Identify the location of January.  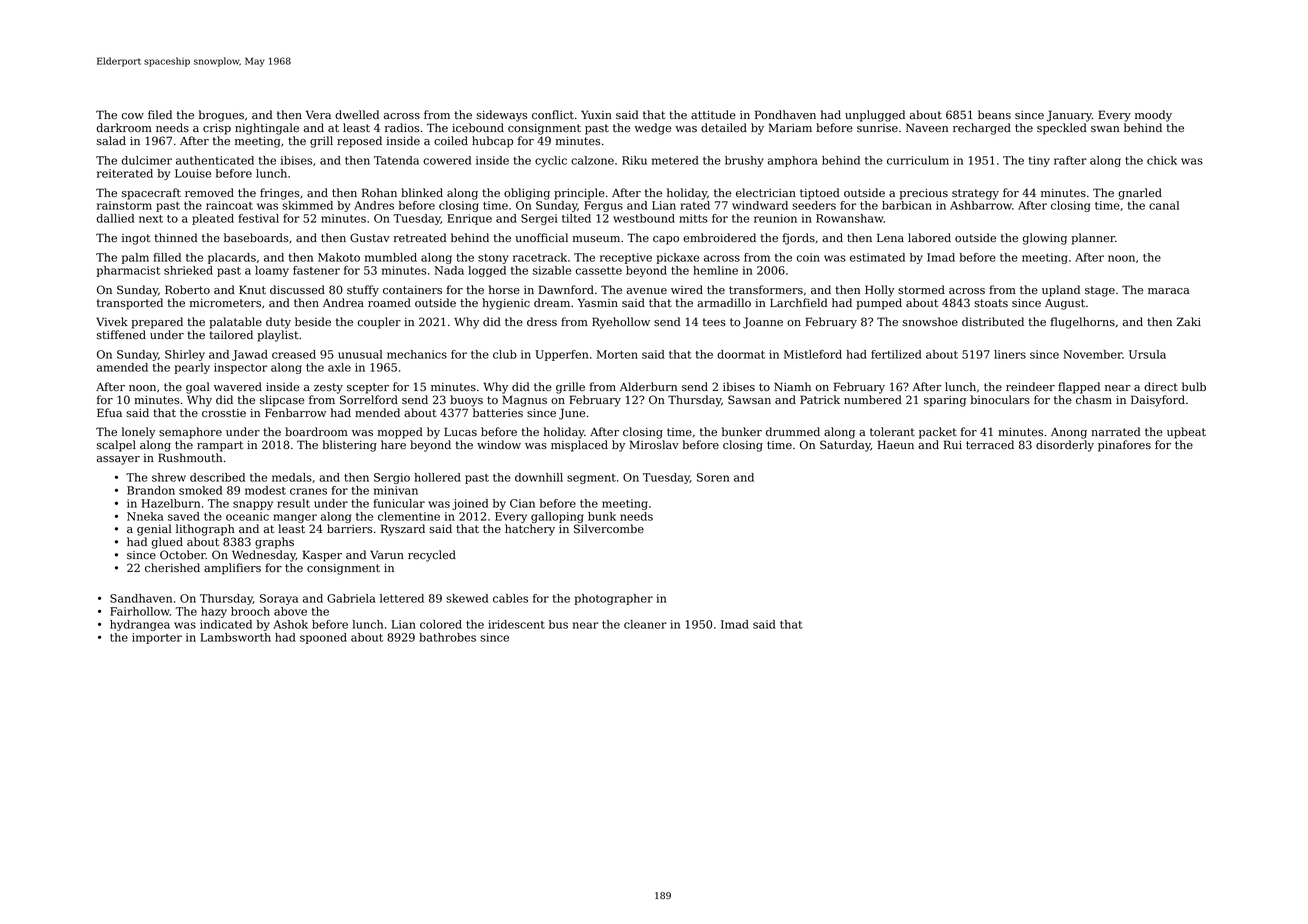
(1069, 116).
